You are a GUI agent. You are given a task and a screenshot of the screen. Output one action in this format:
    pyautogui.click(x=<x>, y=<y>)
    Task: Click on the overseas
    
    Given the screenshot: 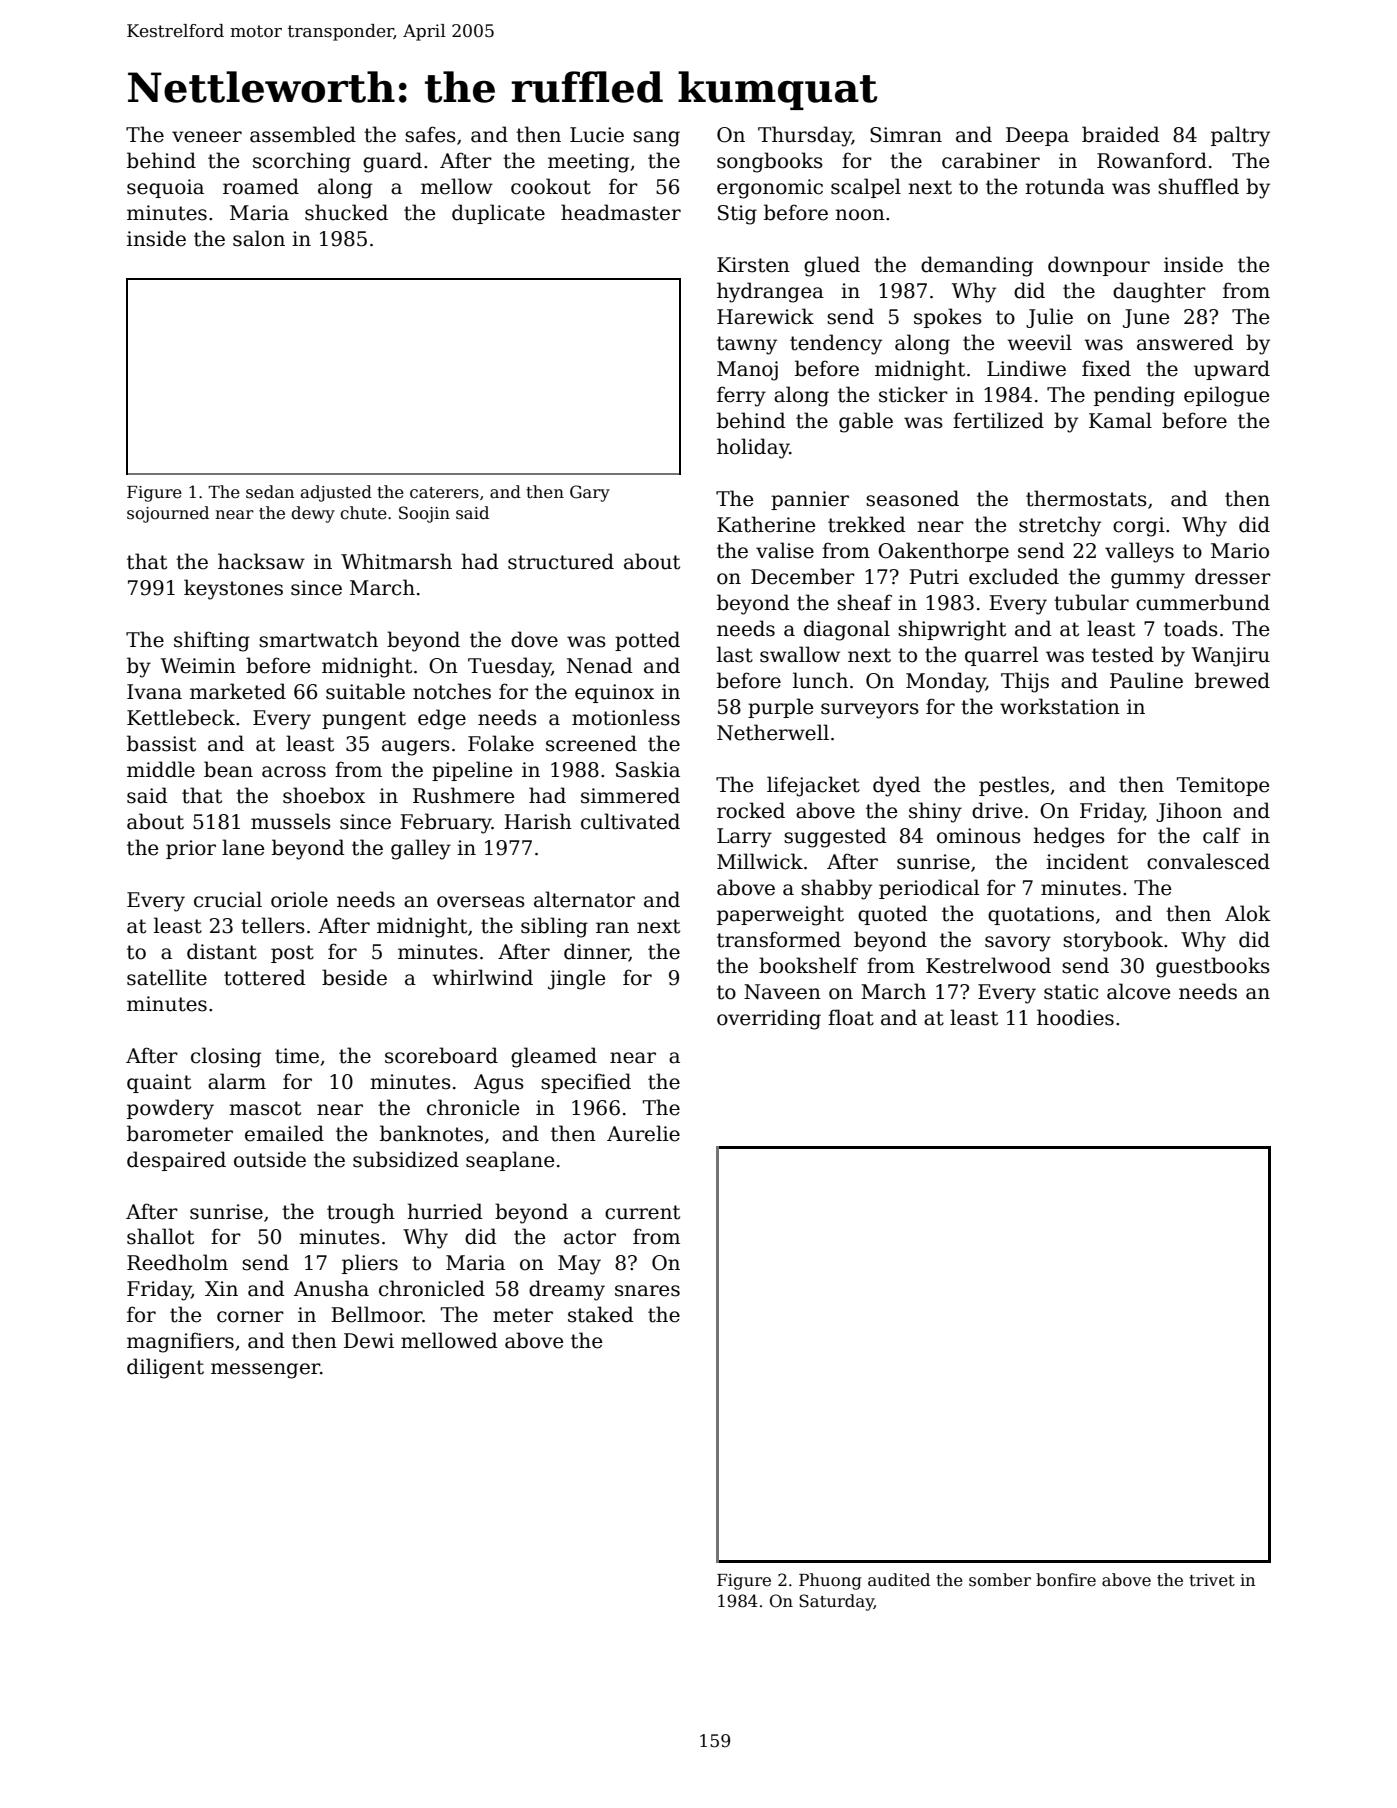 What is the action you would take?
    pyautogui.click(x=481, y=902)
